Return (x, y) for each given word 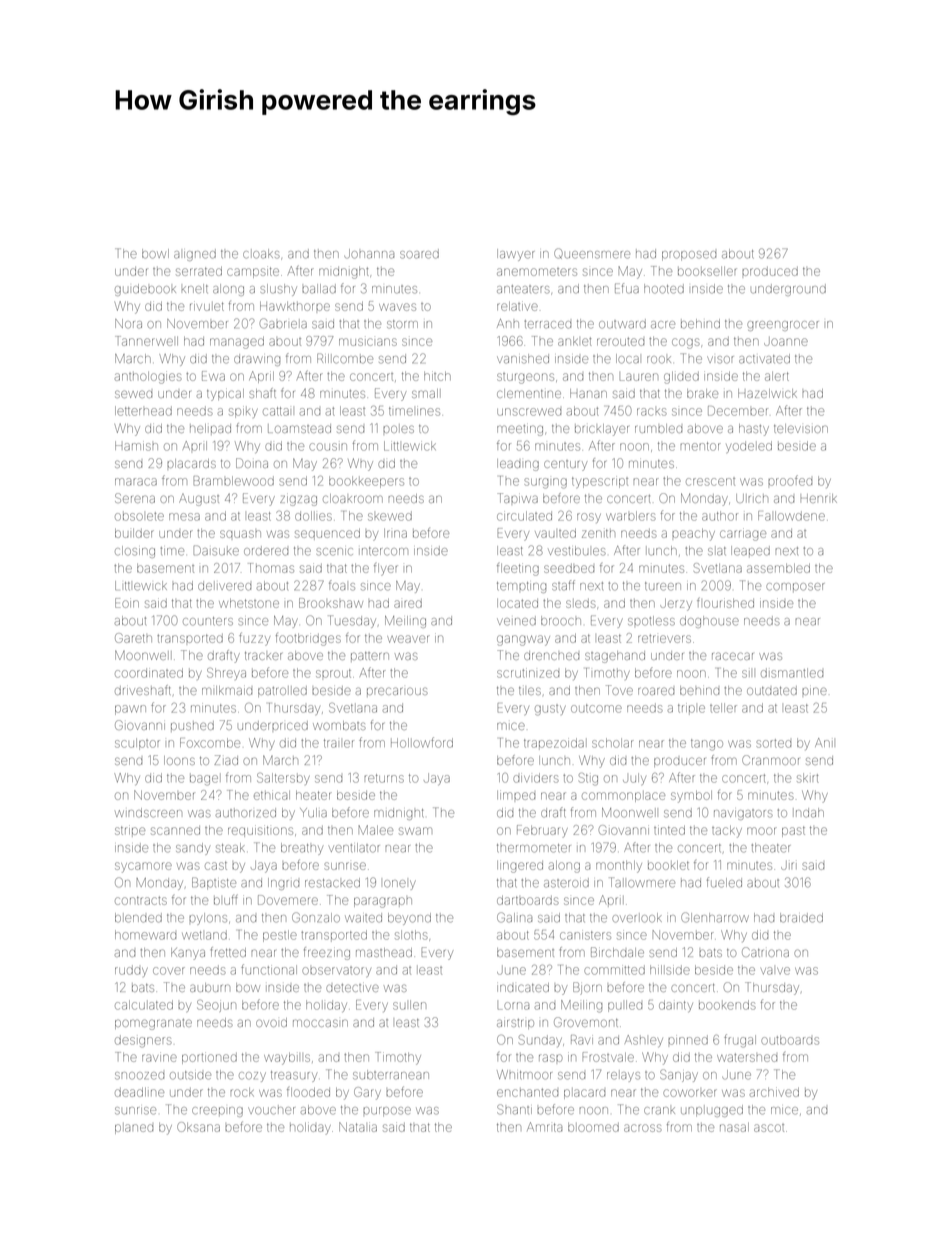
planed (134, 1128)
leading (518, 465)
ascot (769, 1128)
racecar (732, 656)
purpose (387, 1111)
